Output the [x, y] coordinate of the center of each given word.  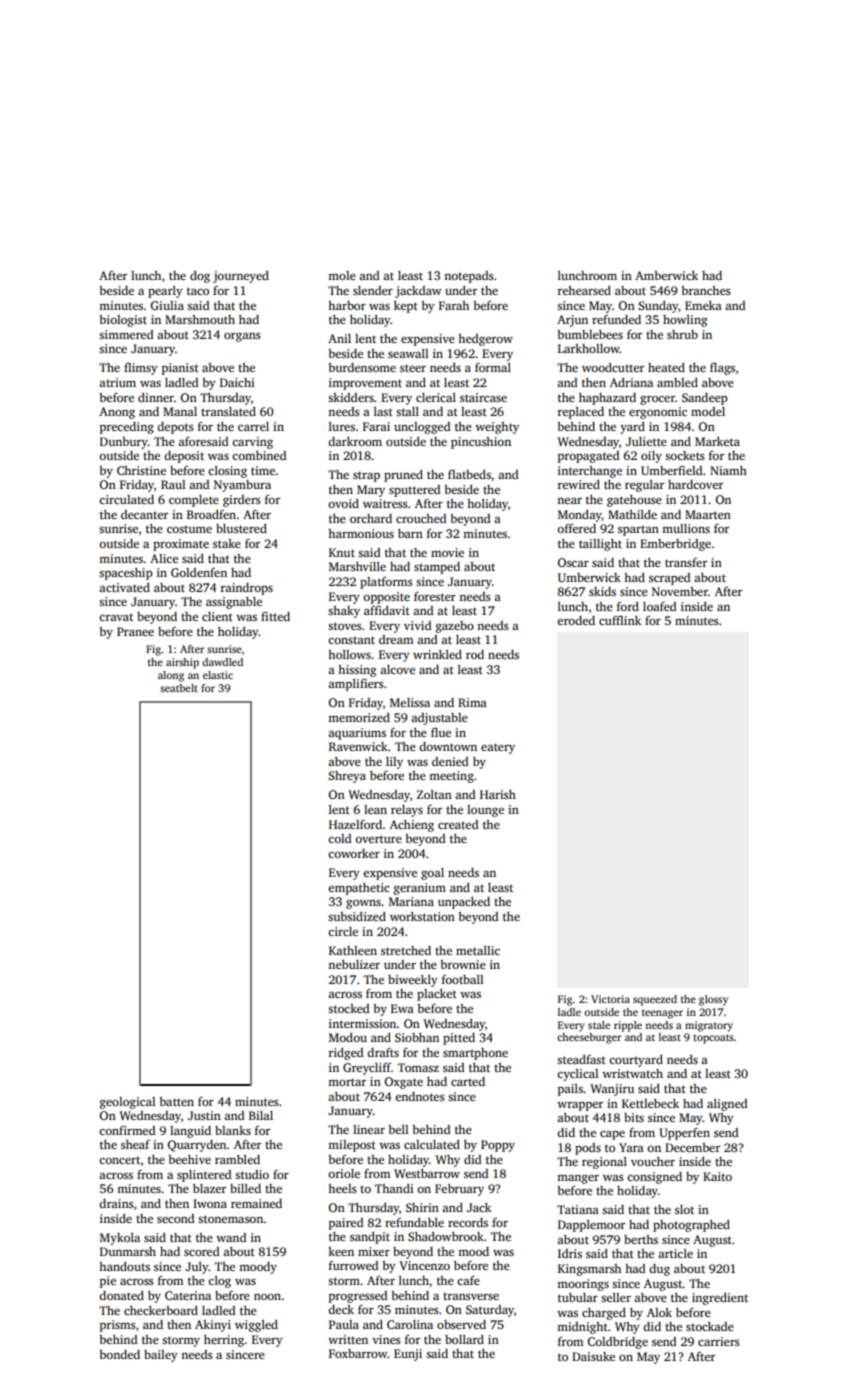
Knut [342, 552]
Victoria [610, 999]
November [680, 591]
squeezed [655, 1000]
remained [256, 1203]
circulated [126, 499]
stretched [406, 950]
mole [342, 275]
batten [176, 1101]
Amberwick [666, 275]
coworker [354, 853]
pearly [165, 292]
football [462, 979]
